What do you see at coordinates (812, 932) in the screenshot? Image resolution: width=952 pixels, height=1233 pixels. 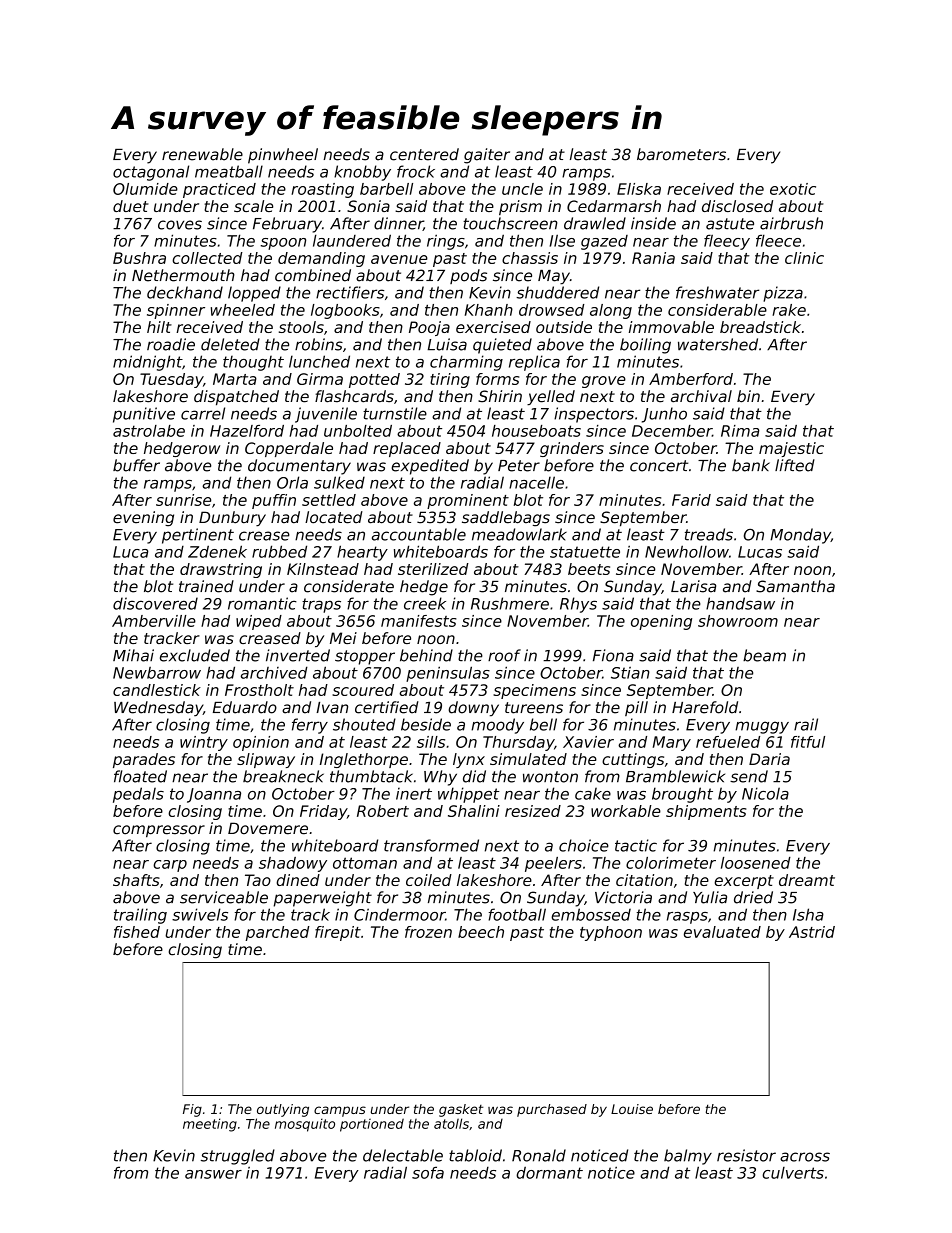 I see `Astrid` at bounding box center [812, 932].
